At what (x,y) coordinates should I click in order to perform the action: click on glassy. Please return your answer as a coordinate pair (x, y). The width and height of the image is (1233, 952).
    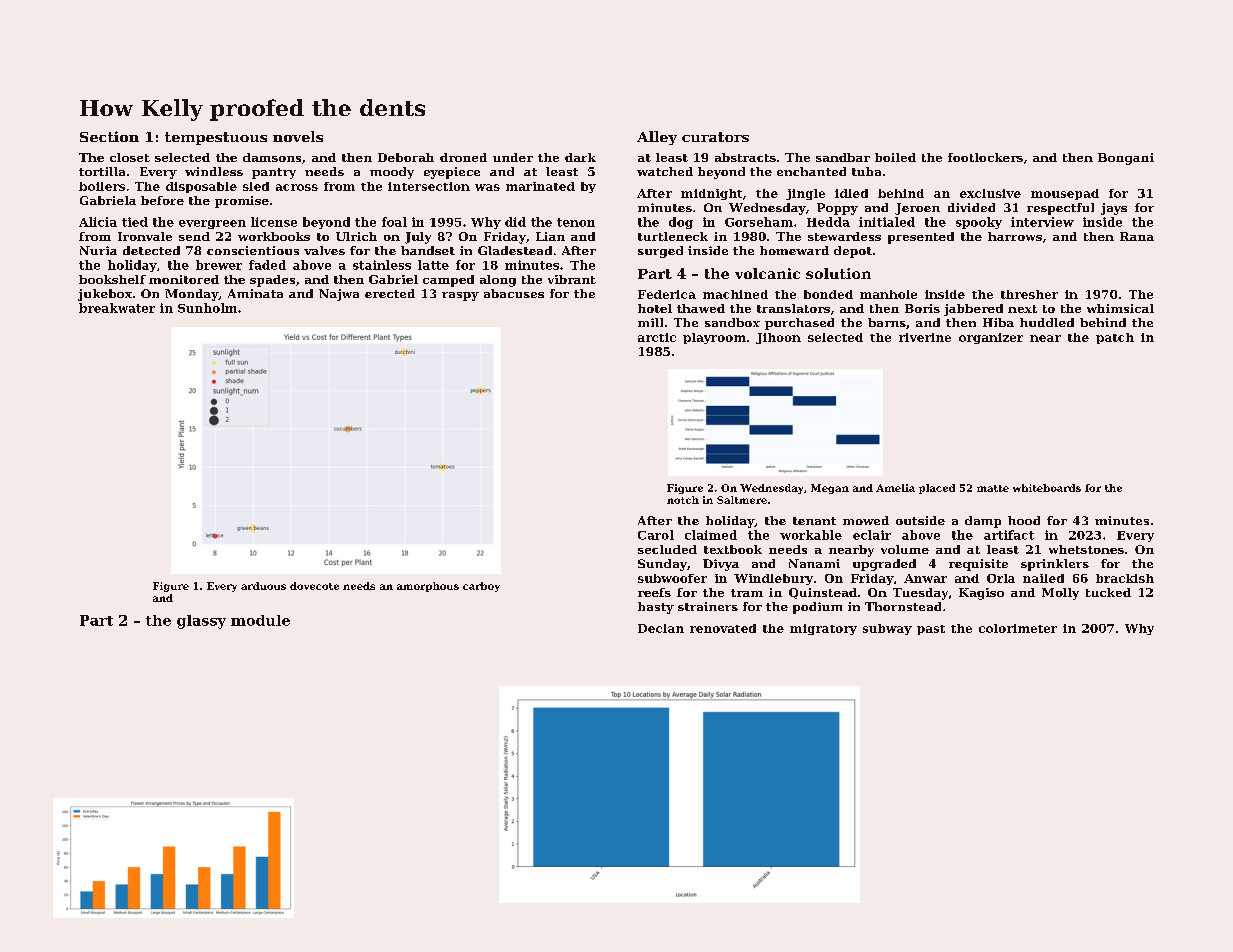
    Looking at the image, I should click on (201, 622).
